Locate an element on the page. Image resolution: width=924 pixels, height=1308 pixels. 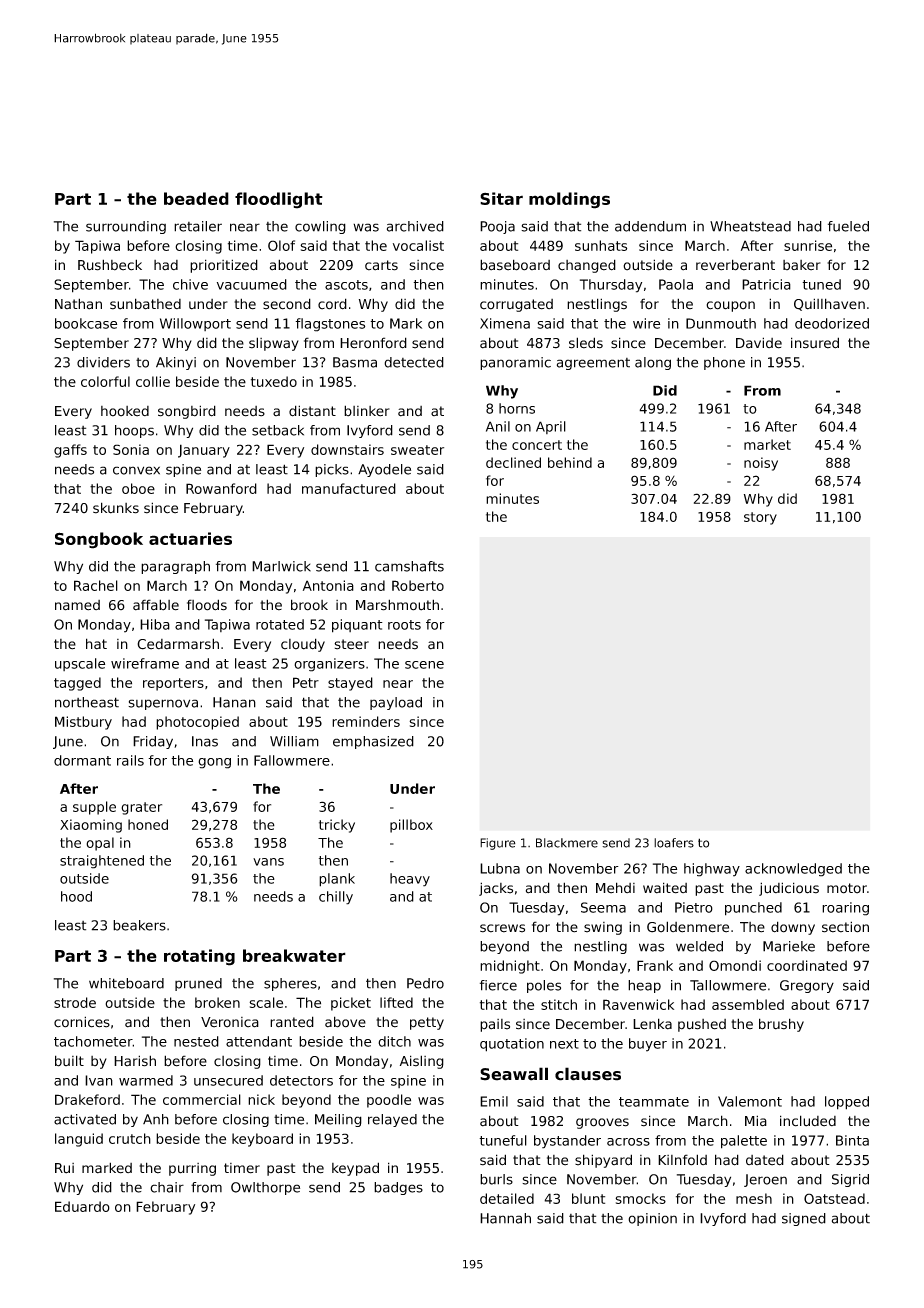
Eduardo is located at coordinates (82, 1206).
